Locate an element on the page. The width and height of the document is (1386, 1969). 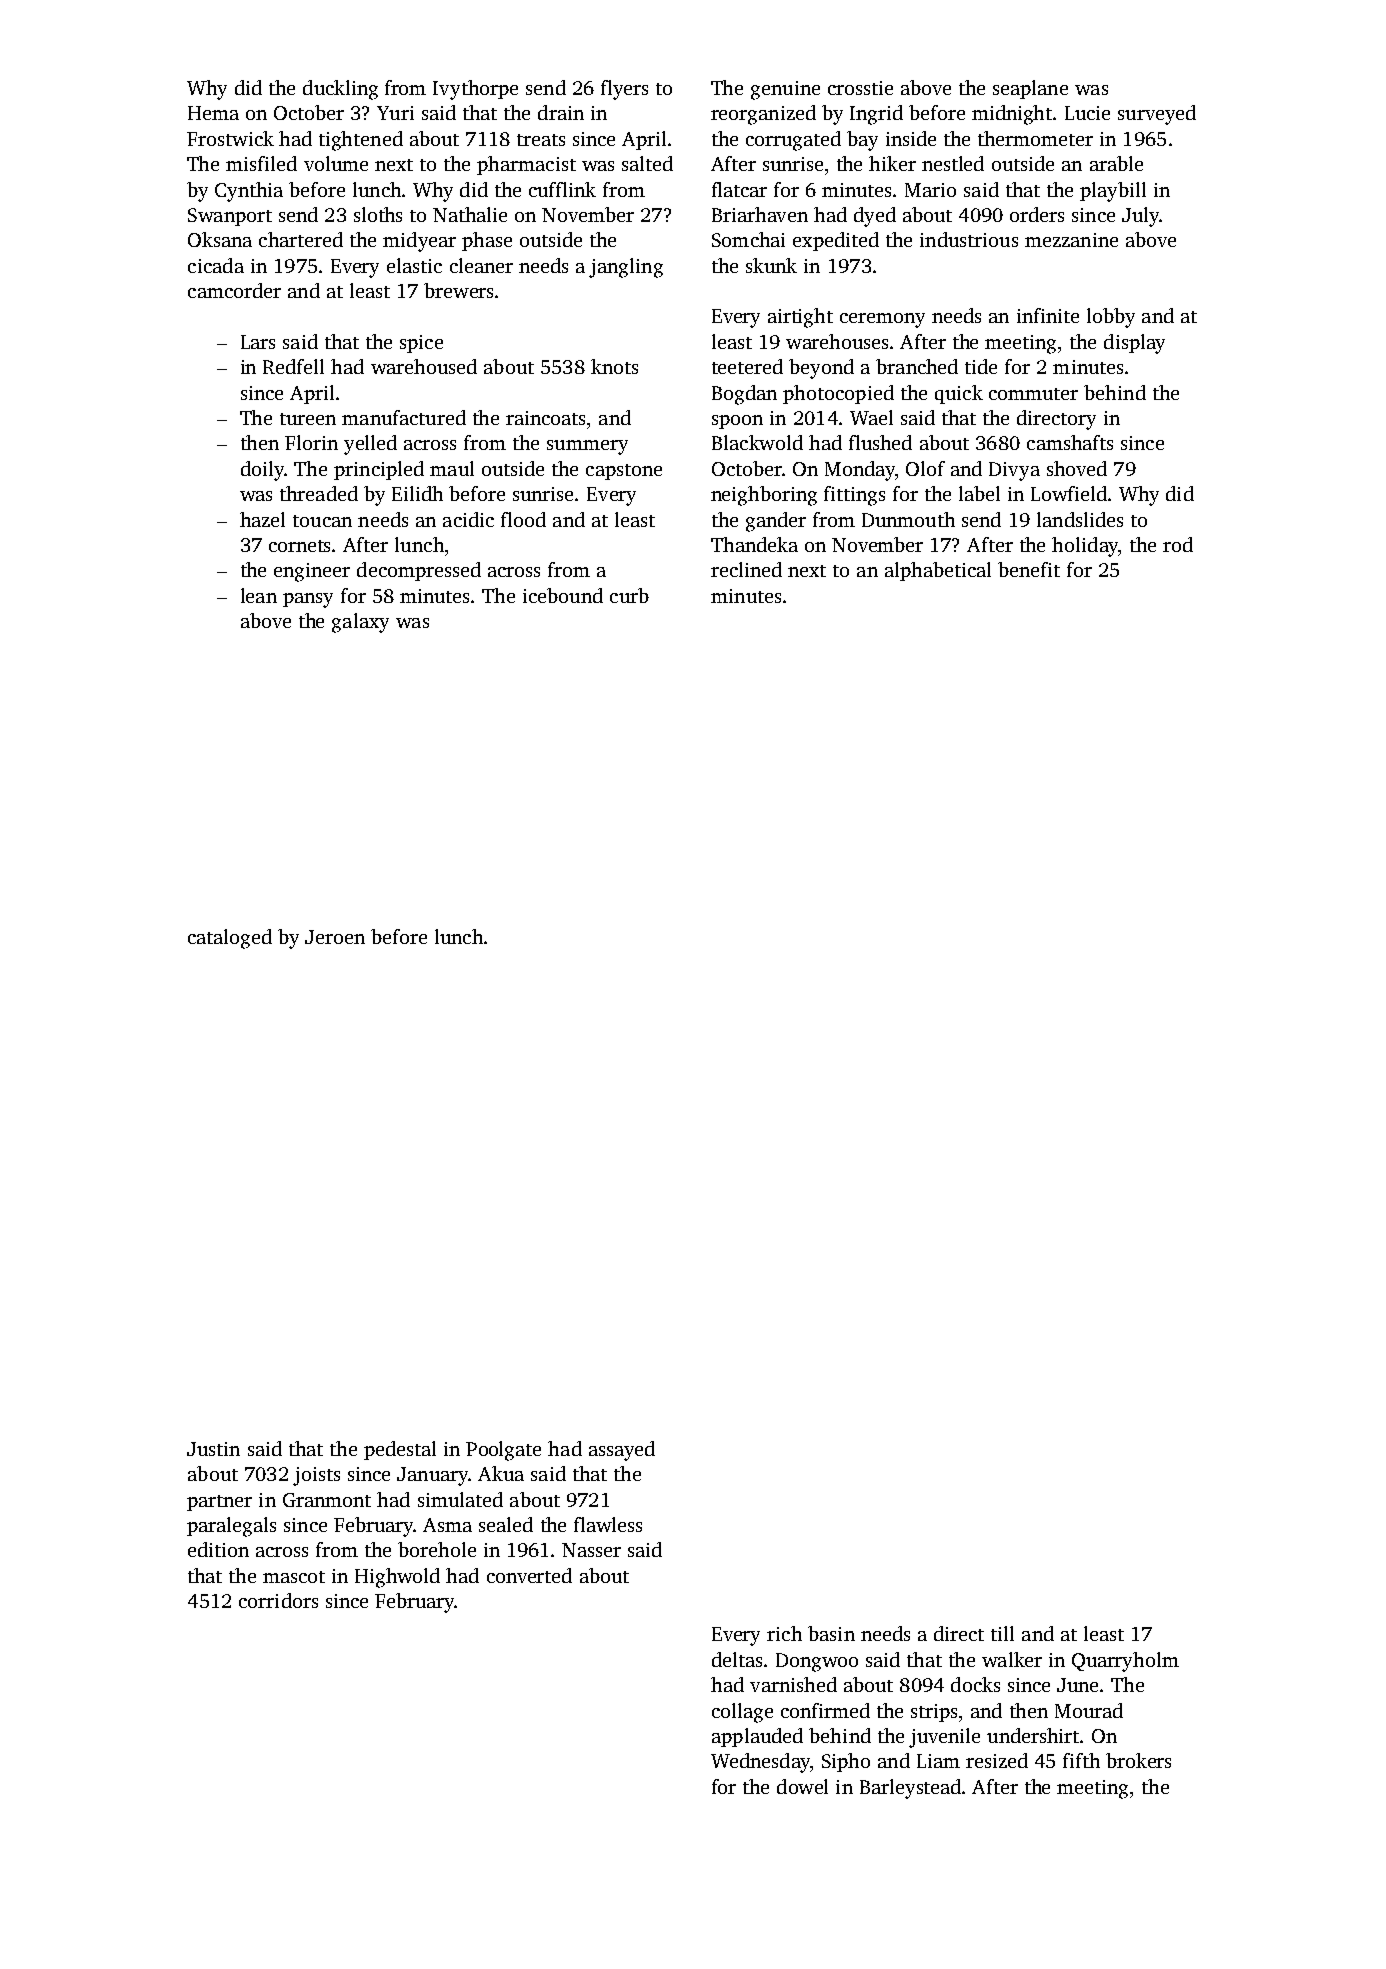
Jeroen is located at coordinates (335, 937).
